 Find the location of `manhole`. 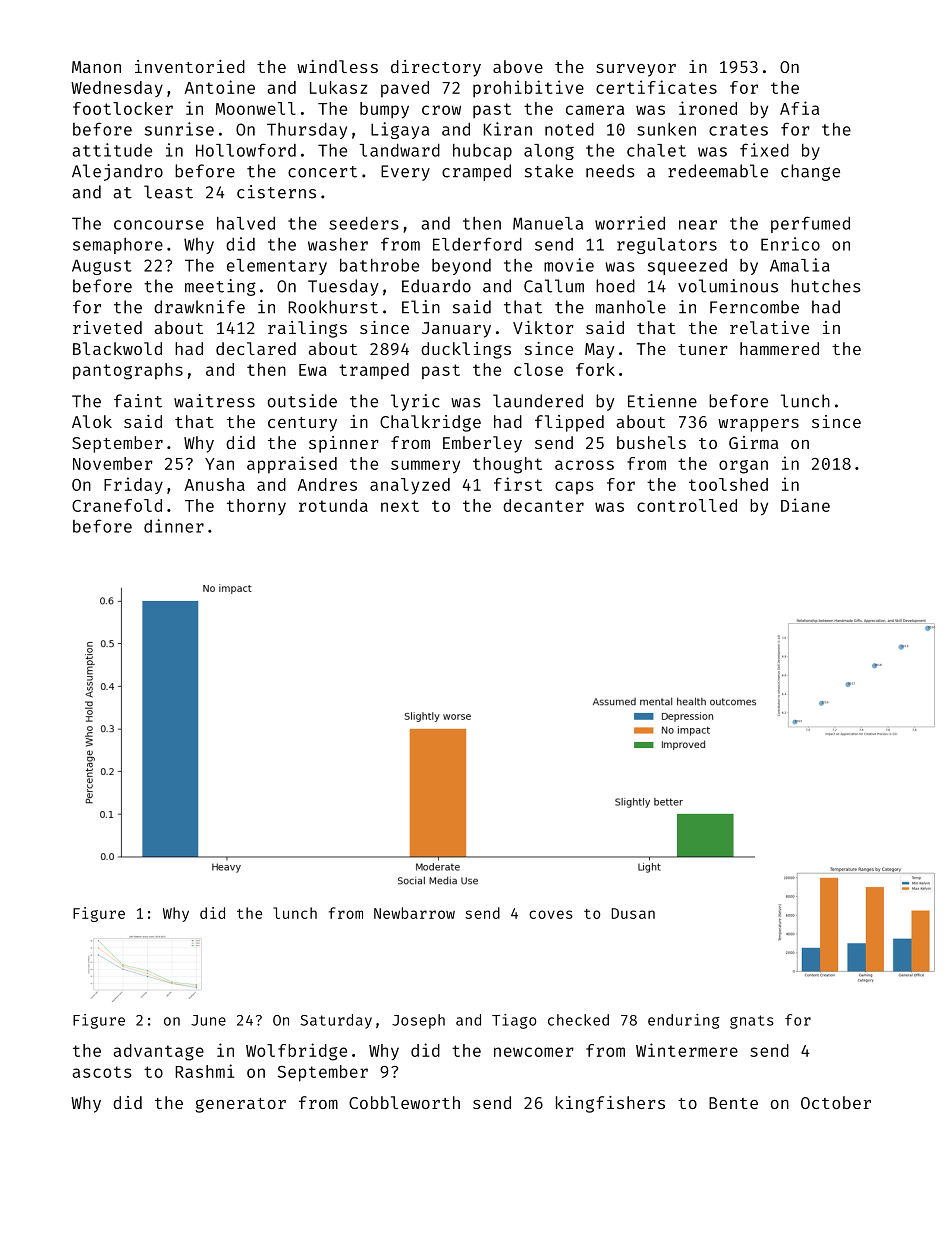

manhole is located at coordinates (631, 307).
